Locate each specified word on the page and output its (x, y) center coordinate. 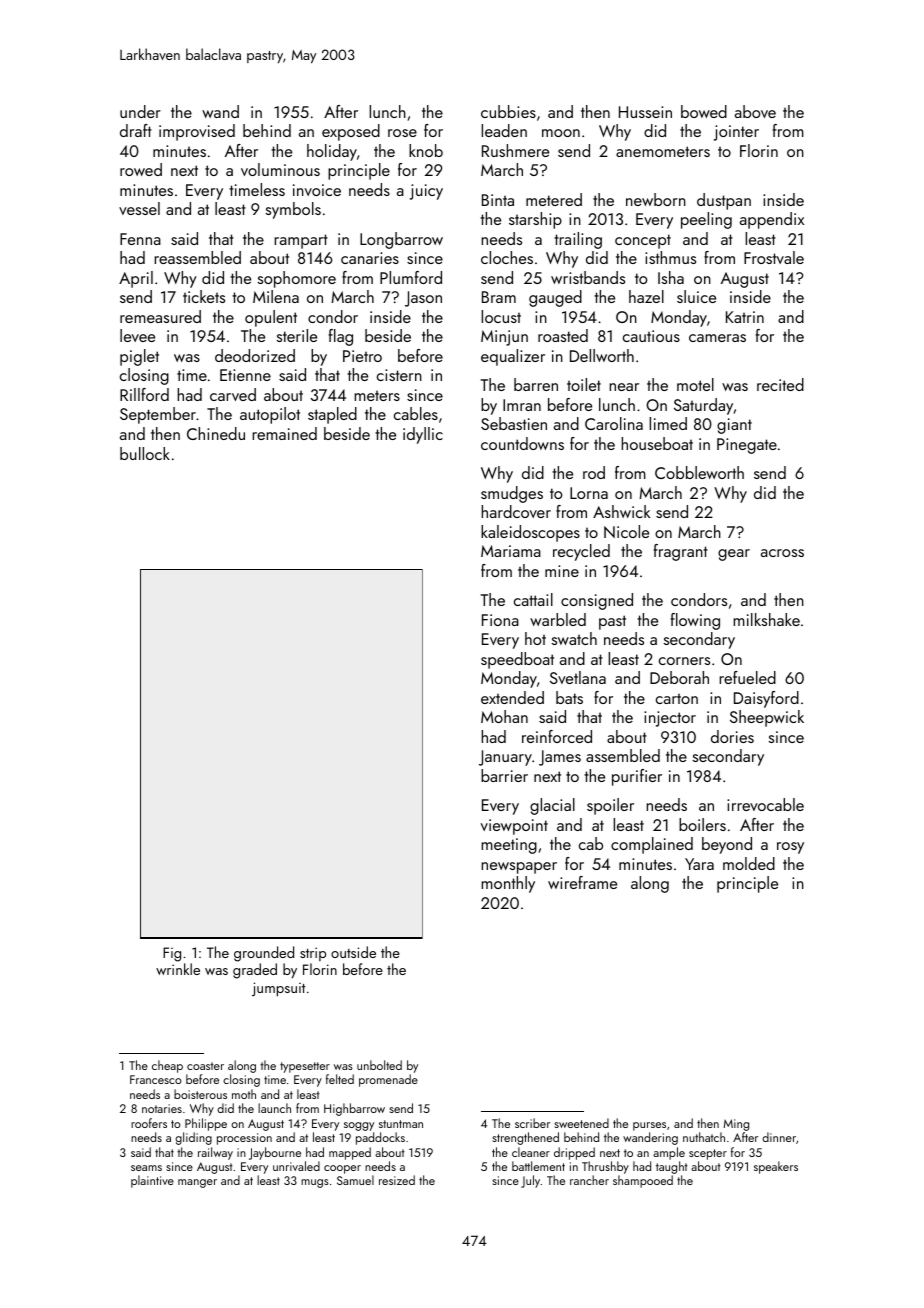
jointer (736, 133)
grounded (264, 954)
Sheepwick (767, 718)
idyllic (423, 435)
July (530, 1181)
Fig (172, 954)
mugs (315, 1183)
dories (732, 736)
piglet (139, 357)
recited (780, 384)
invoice (317, 190)
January (505, 758)
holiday (332, 152)
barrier (504, 775)
